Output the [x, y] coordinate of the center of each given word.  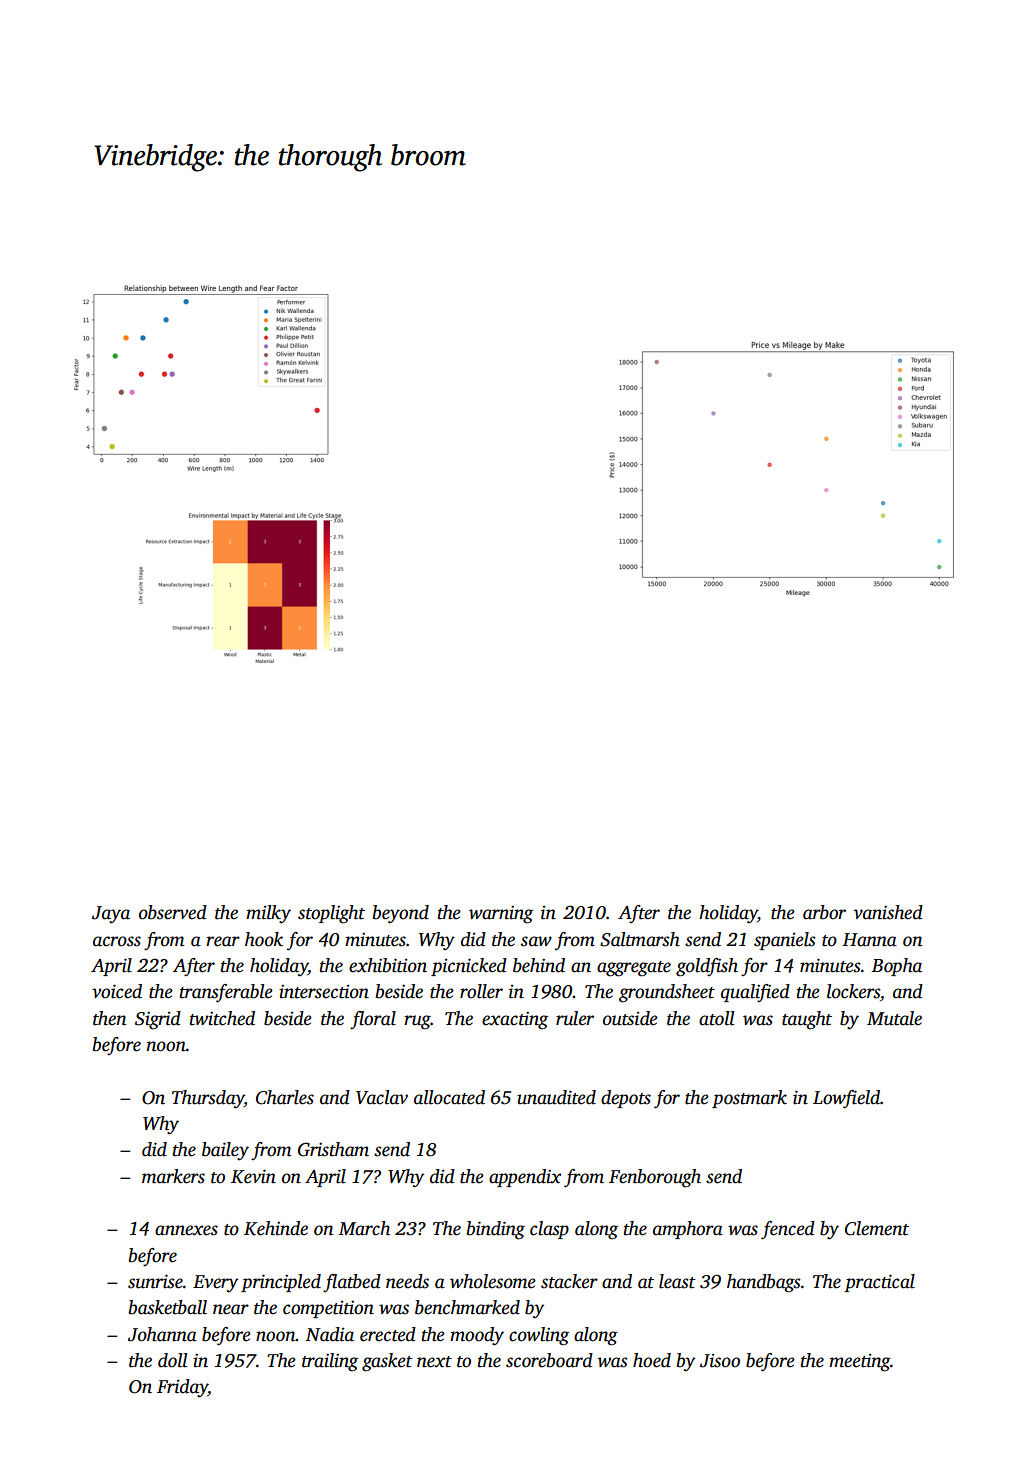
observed [173, 912]
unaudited [556, 1097]
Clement [877, 1228]
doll [173, 1360]
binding [496, 1230]
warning [501, 914]
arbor [824, 912]
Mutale [894, 1018]
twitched [222, 1018]
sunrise [155, 1281]
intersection [324, 991]
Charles [285, 1097]
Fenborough [655, 1178]
